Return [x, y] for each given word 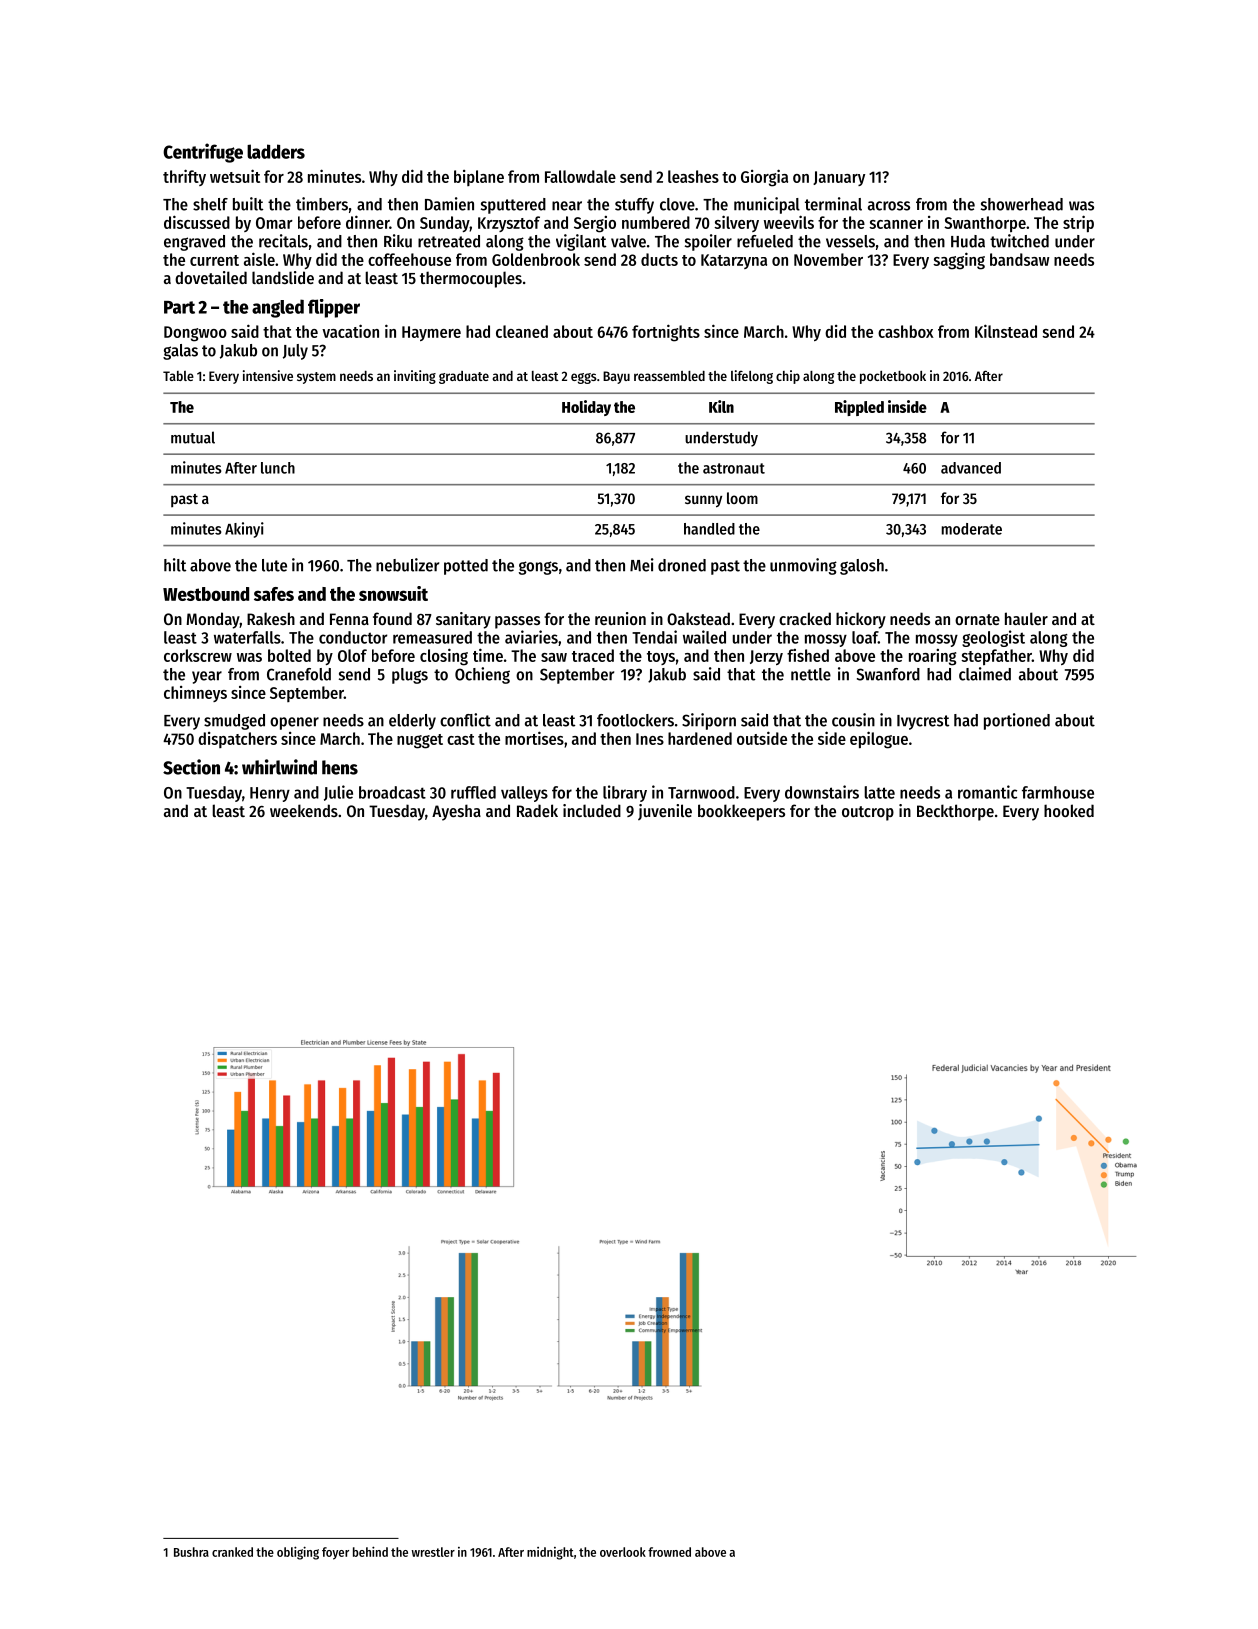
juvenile [665, 812]
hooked [1069, 810]
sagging [959, 261]
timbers [322, 204]
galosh [862, 567]
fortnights [666, 333]
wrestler [433, 1552]
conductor [353, 637]
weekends [304, 810]
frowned [669, 1552]
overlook [623, 1552]
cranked [232, 1552]
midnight [550, 1553]
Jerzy [766, 657]
